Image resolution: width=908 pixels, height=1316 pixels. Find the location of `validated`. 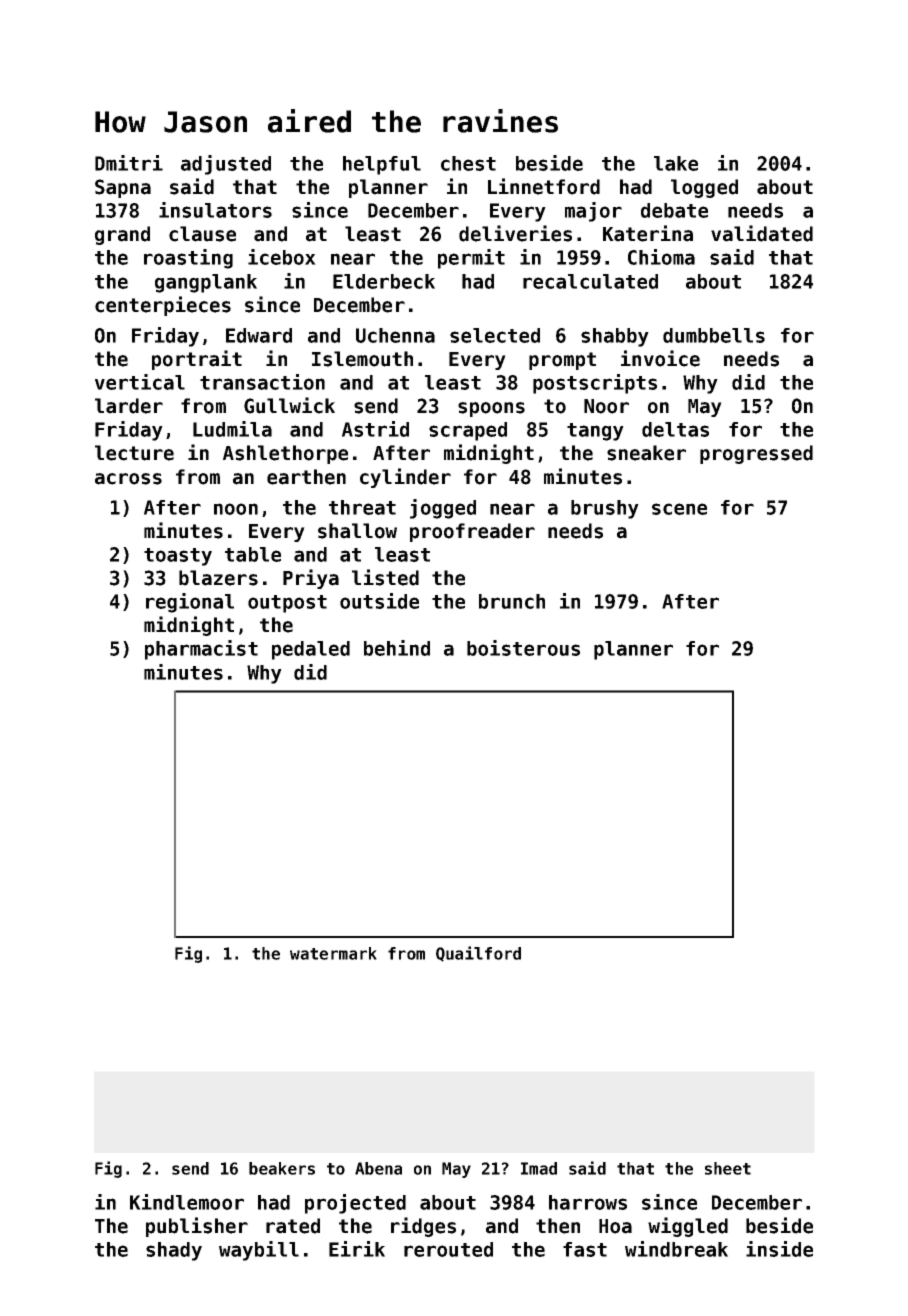

validated is located at coordinates (762, 233).
